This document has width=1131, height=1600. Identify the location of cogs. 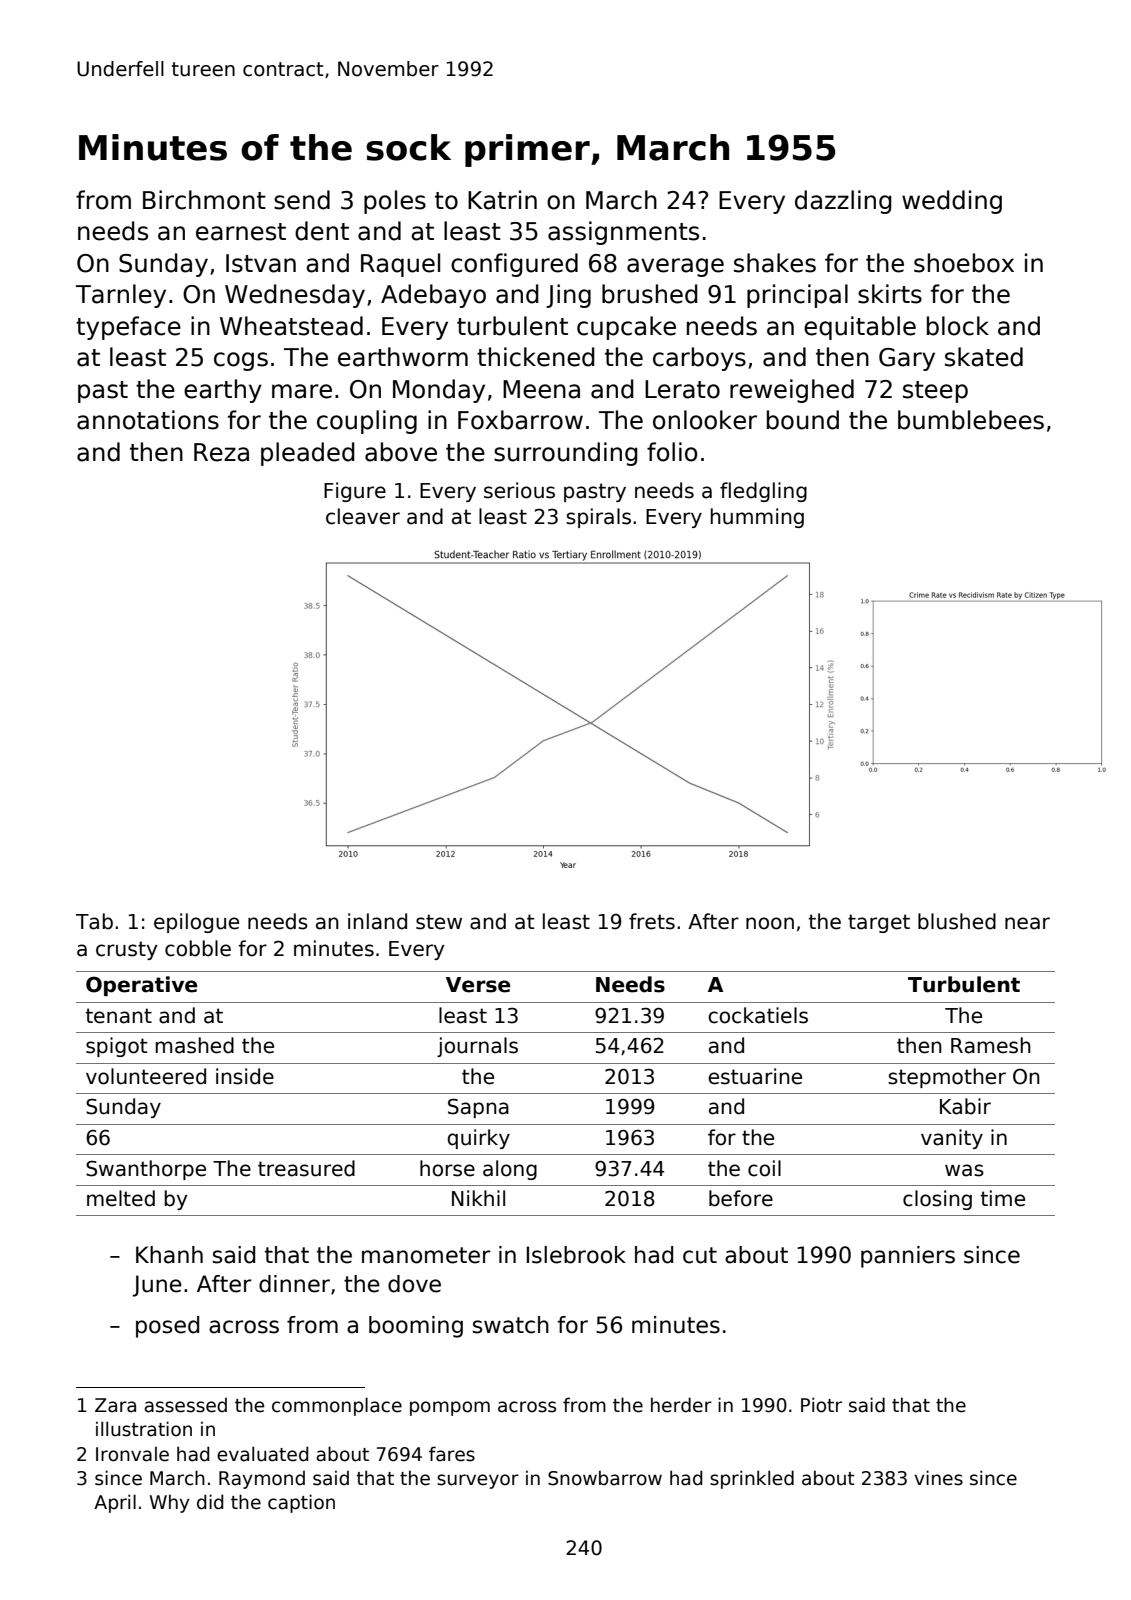
(241, 361).
